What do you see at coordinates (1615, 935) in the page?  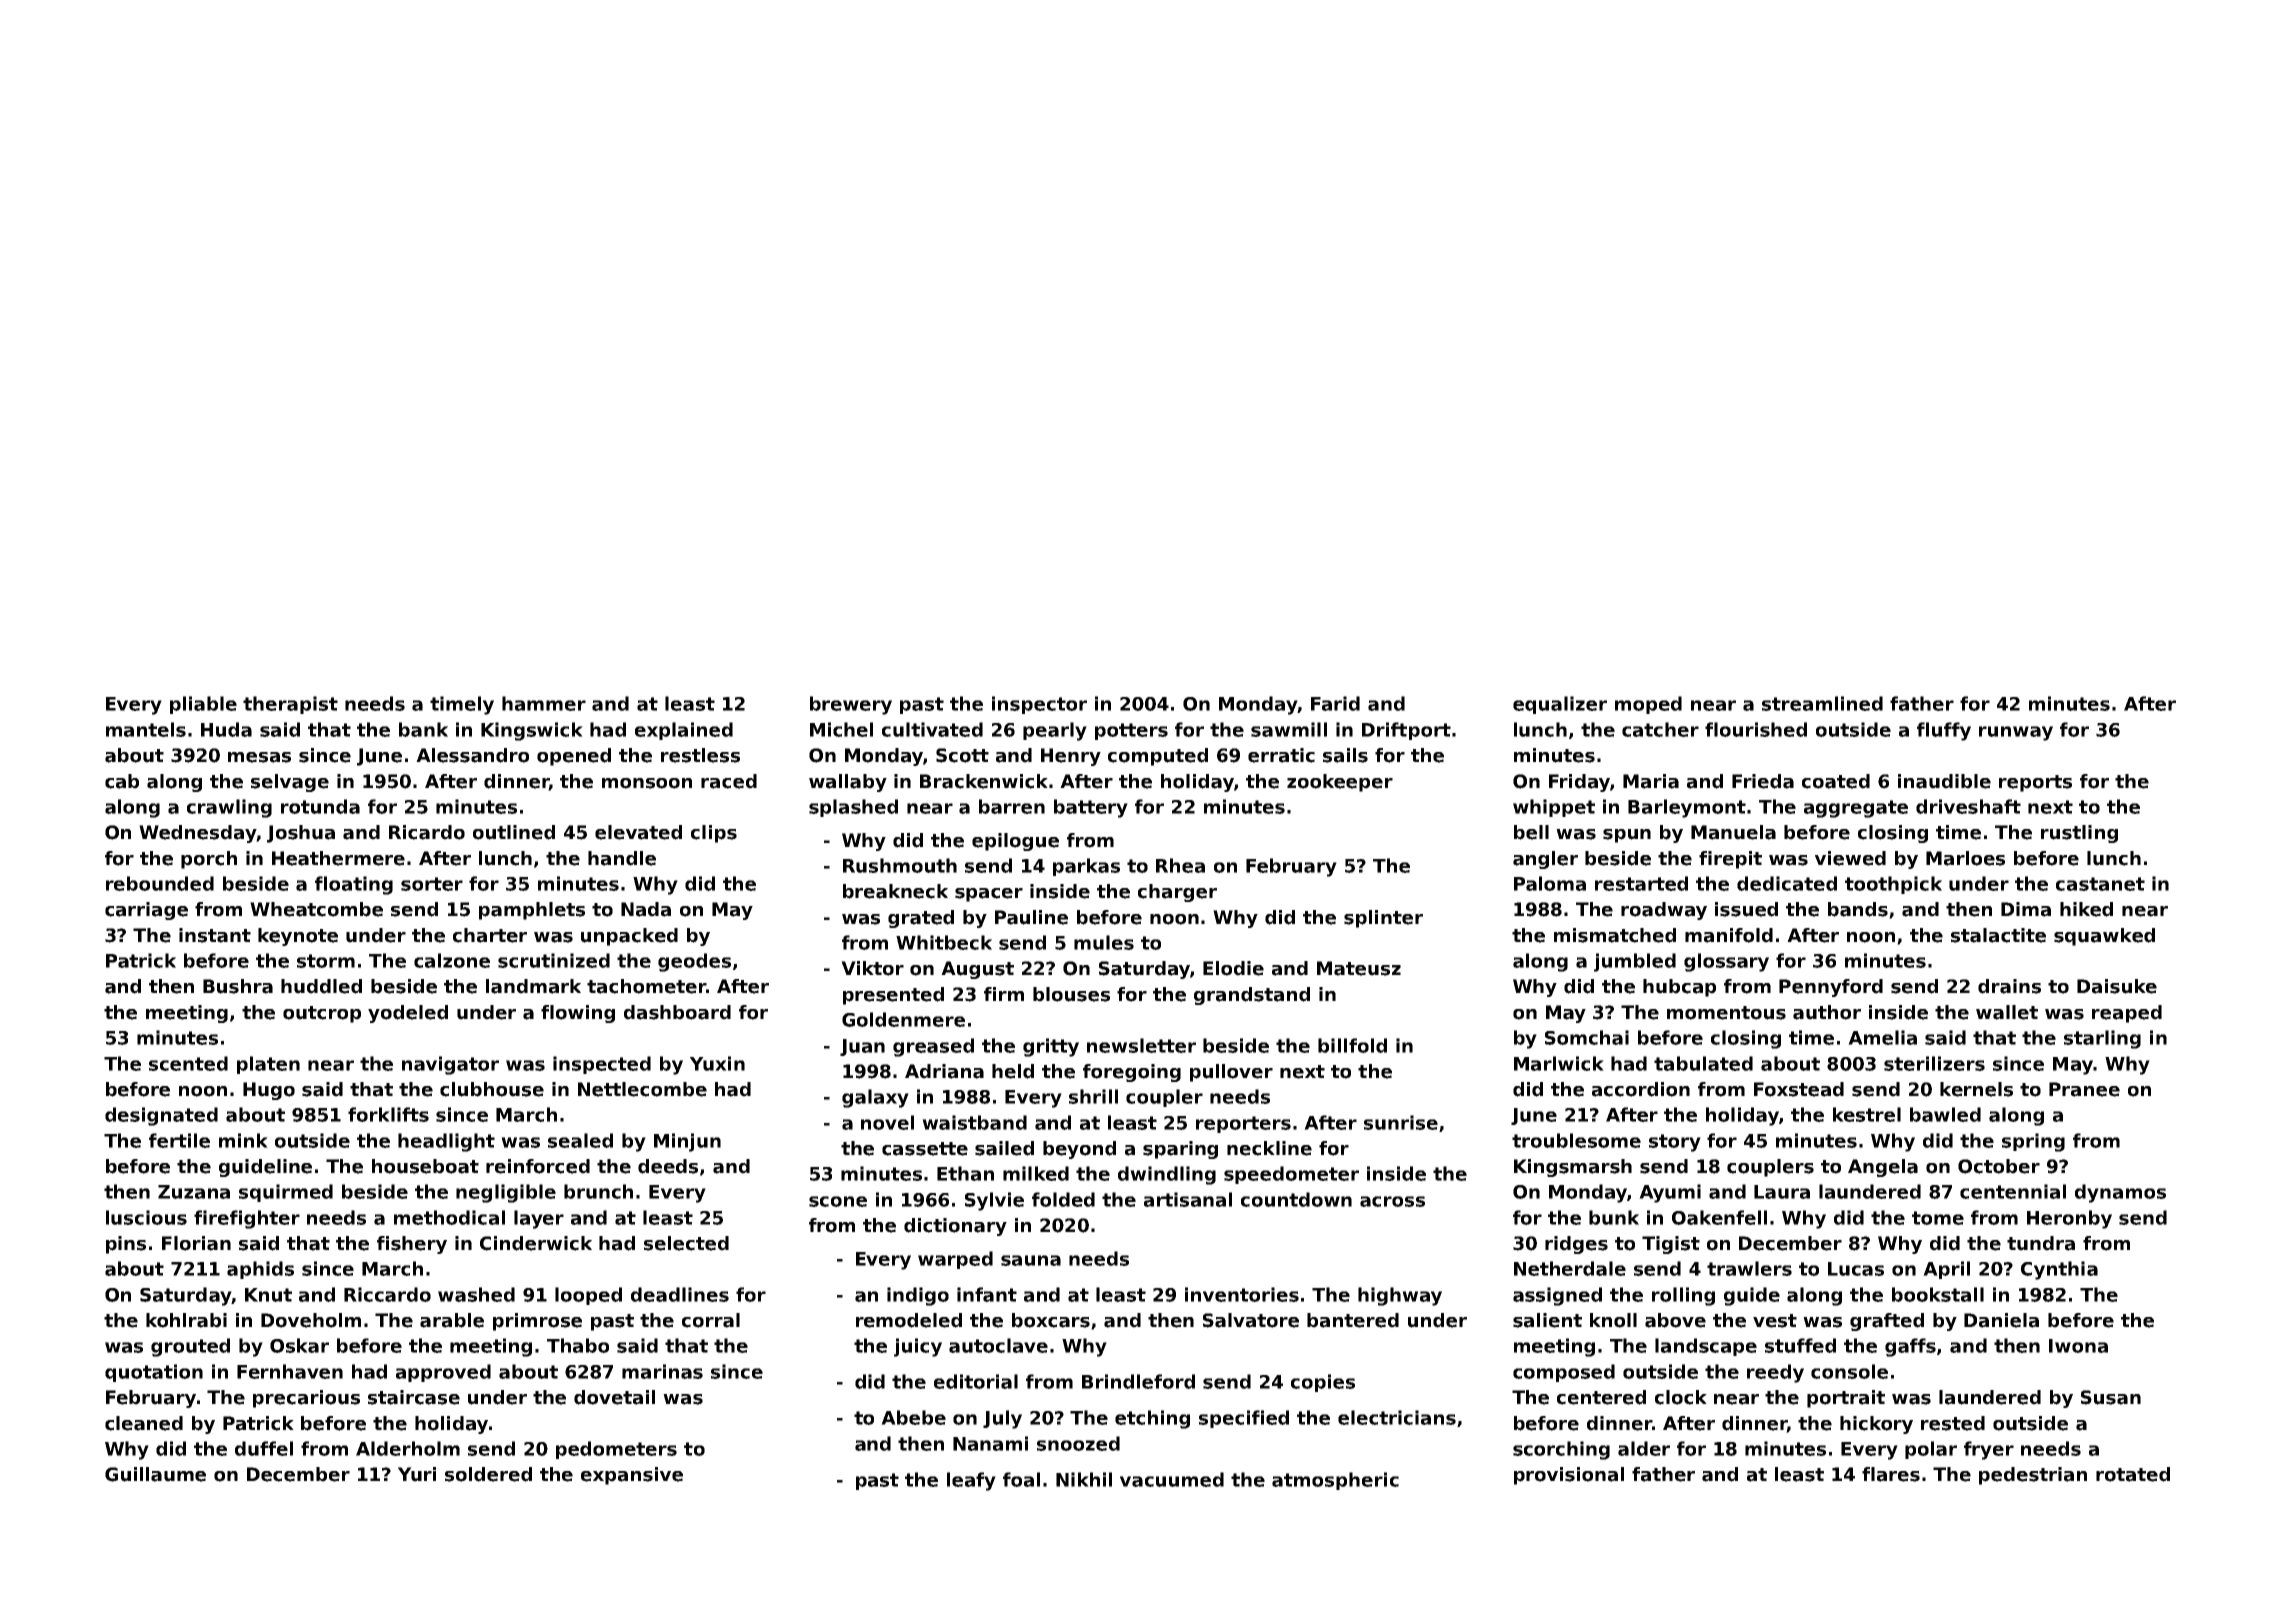 I see `mismatched` at bounding box center [1615, 935].
